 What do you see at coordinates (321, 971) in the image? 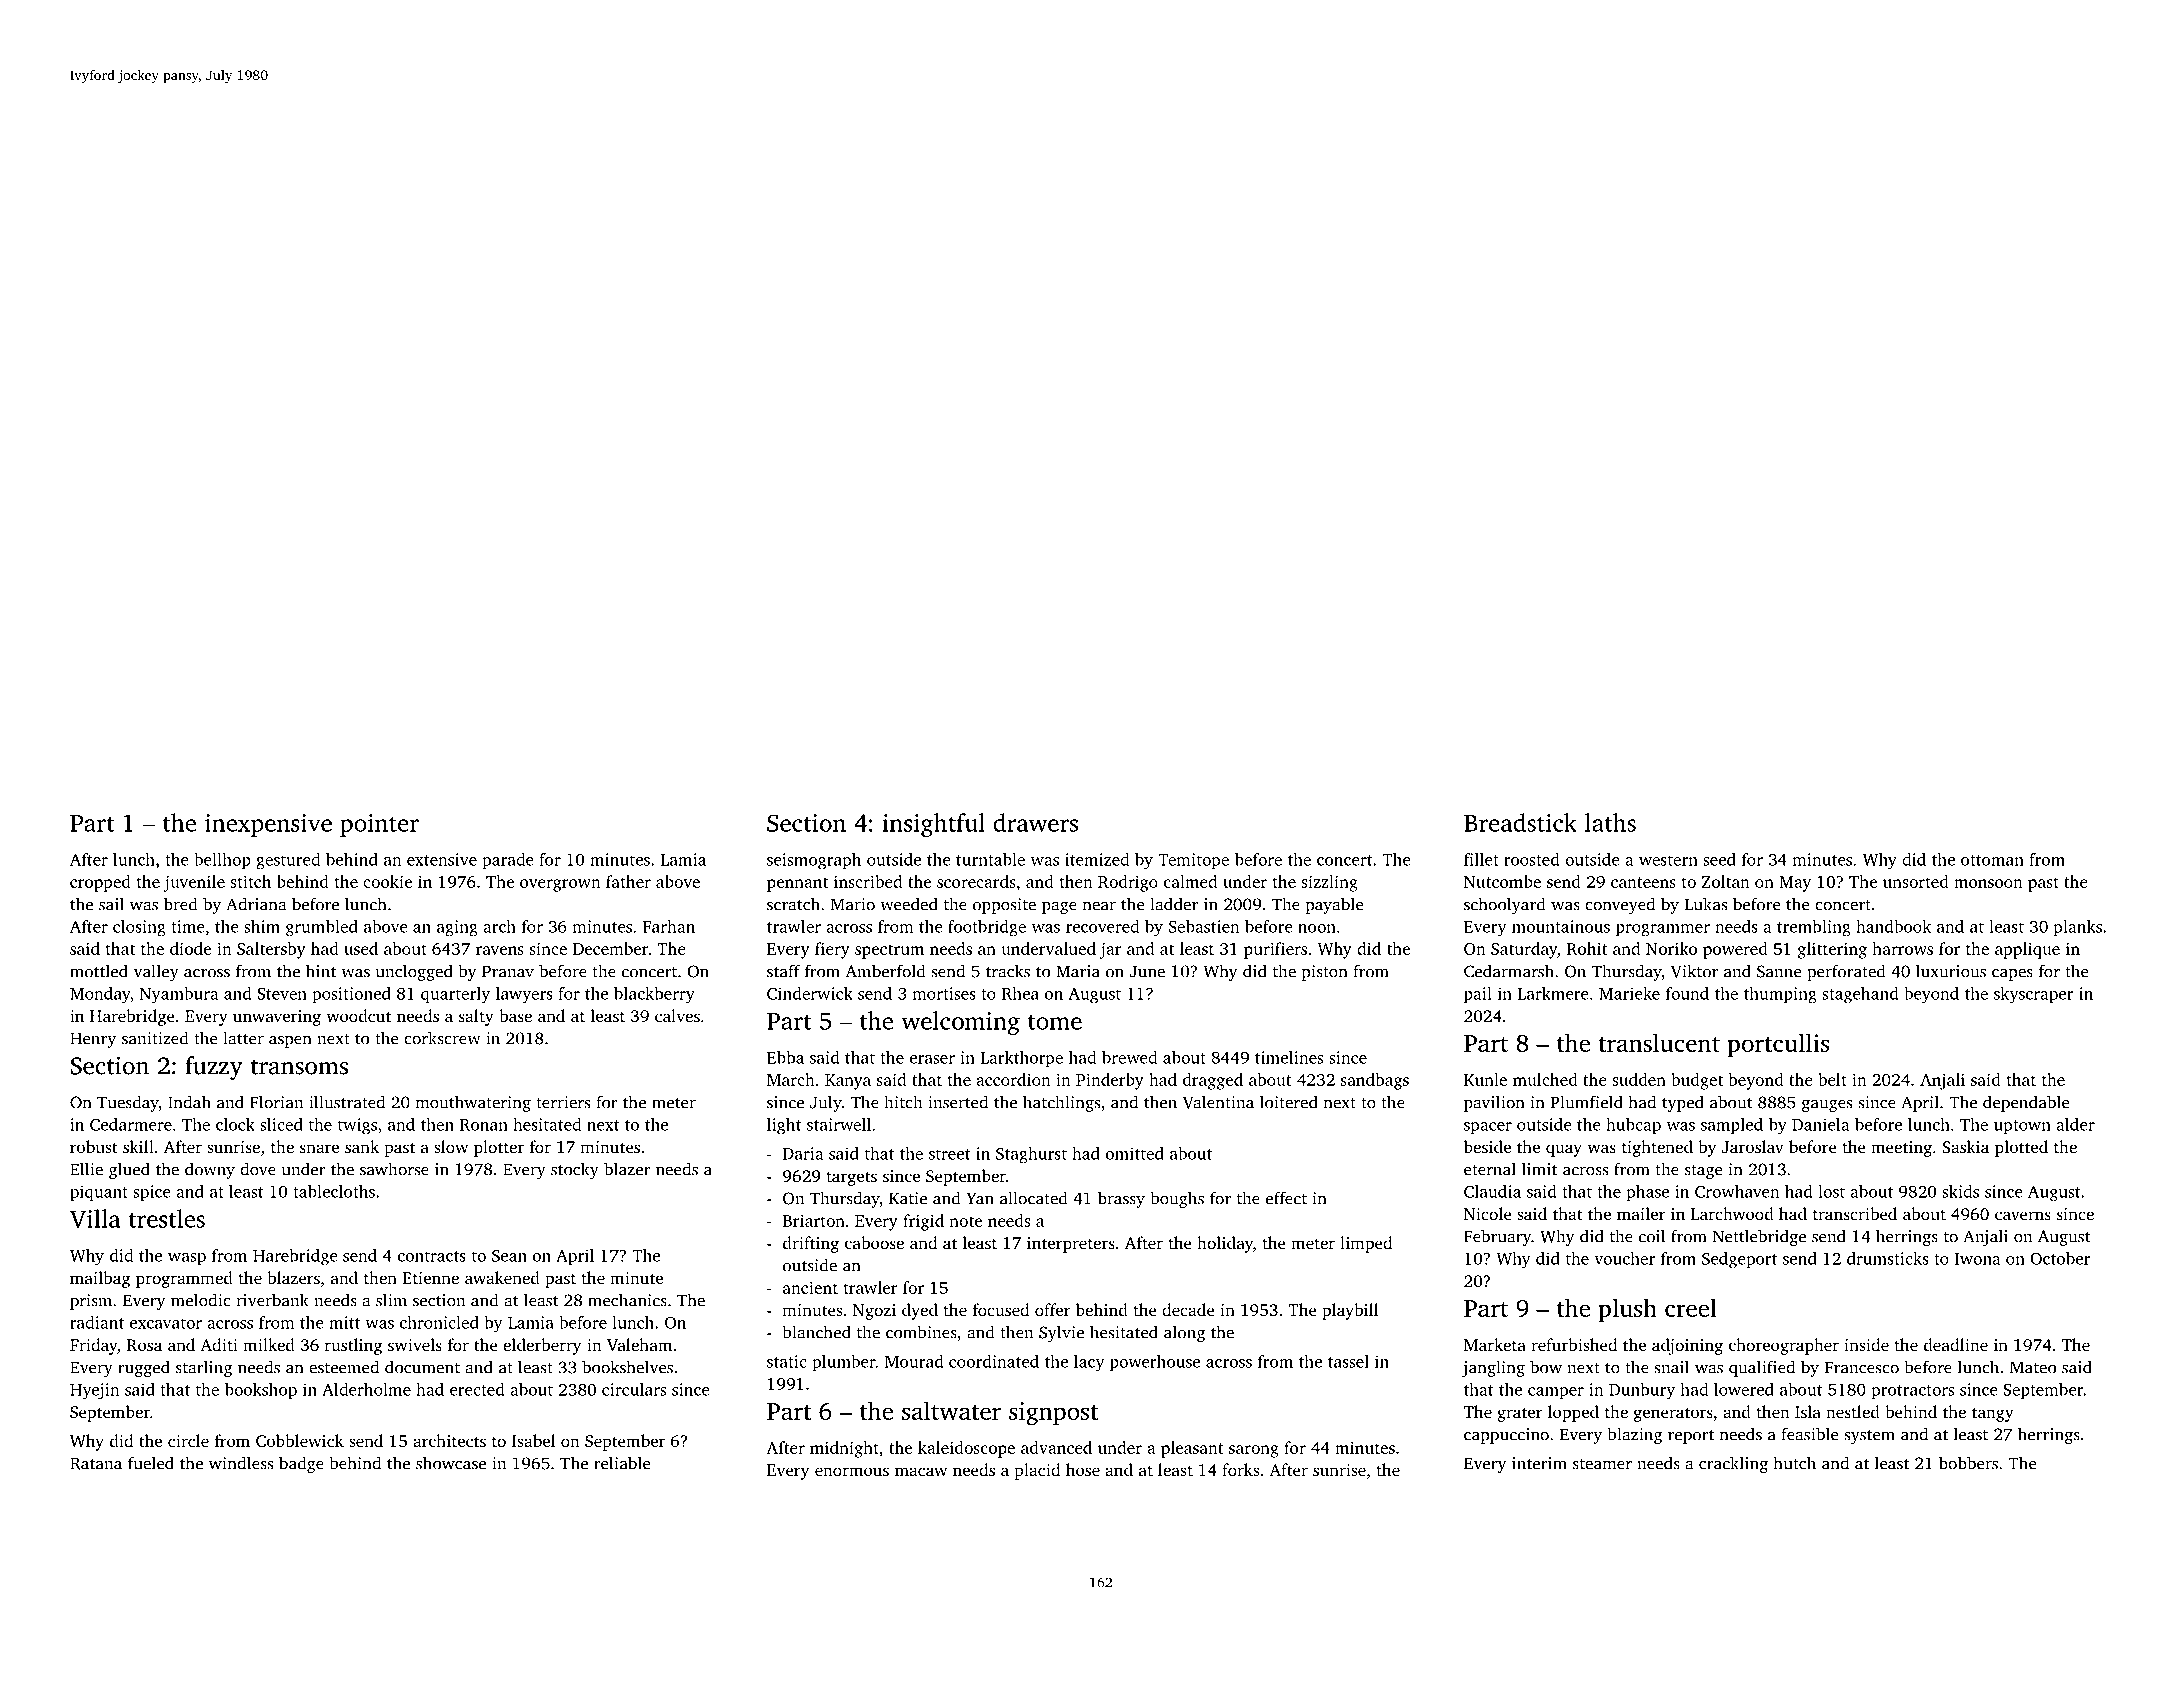
I see `hint` at bounding box center [321, 971].
